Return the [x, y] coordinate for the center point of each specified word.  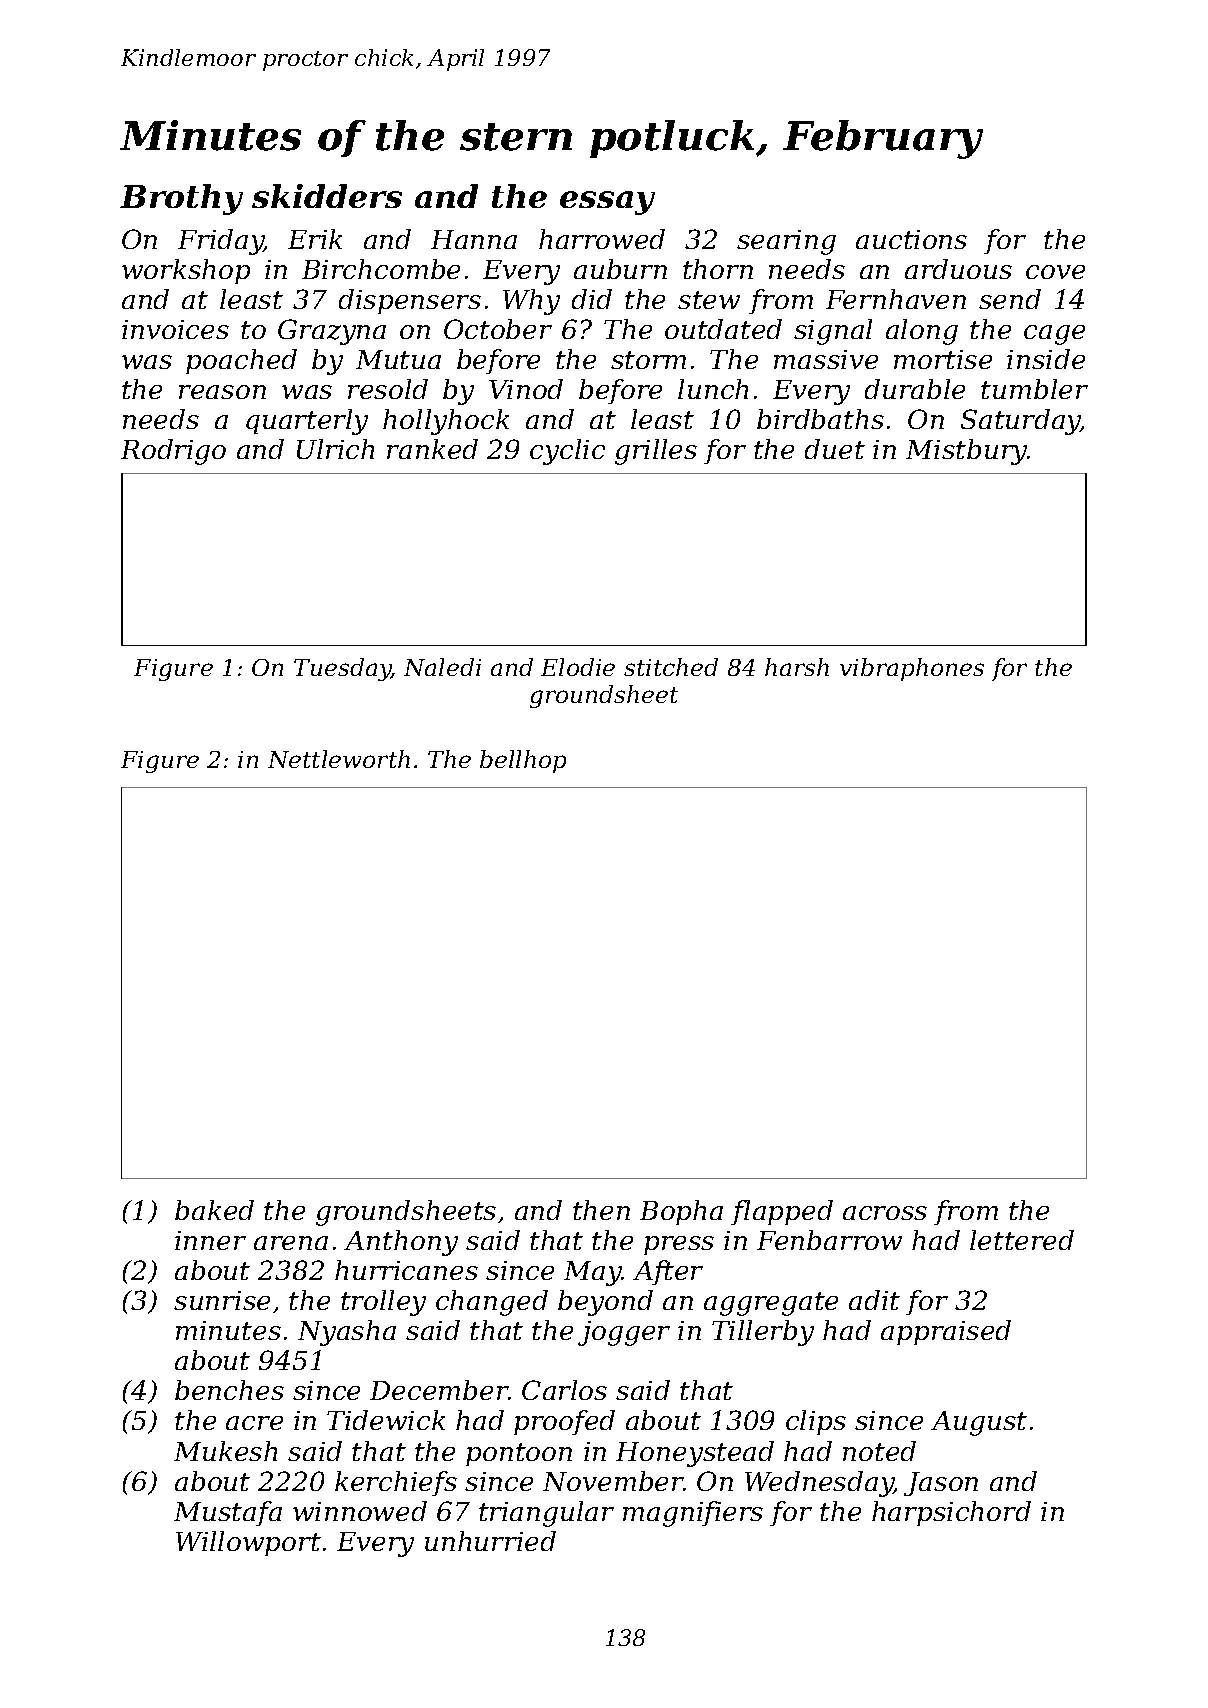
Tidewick [386, 1420]
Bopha [681, 1212]
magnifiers [693, 1514]
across [885, 1213]
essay [607, 203]
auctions [911, 239]
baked [214, 1210]
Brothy [181, 199]
